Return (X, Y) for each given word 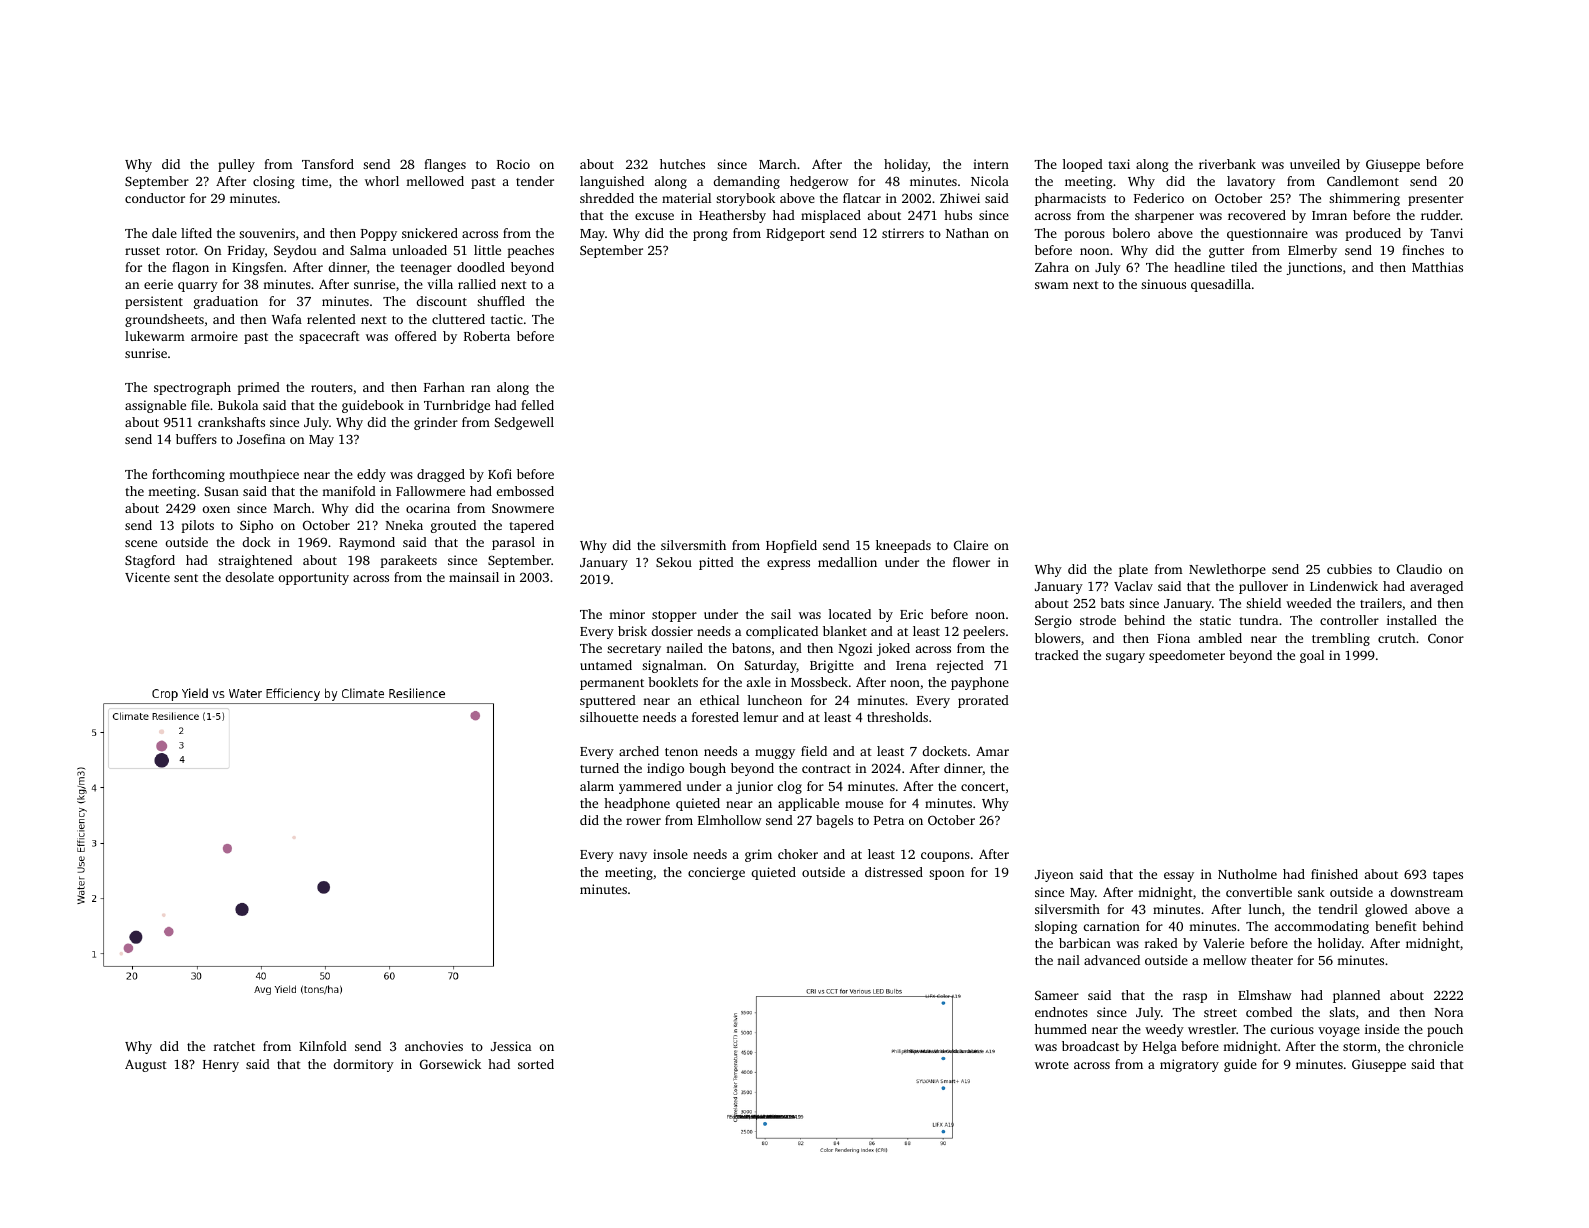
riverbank (1227, 164)
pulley (236, 165)
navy (633, 857)
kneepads (903, 546)
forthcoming (188, 475)
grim (758, 855)
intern (991, 164)
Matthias (1437, 267)
